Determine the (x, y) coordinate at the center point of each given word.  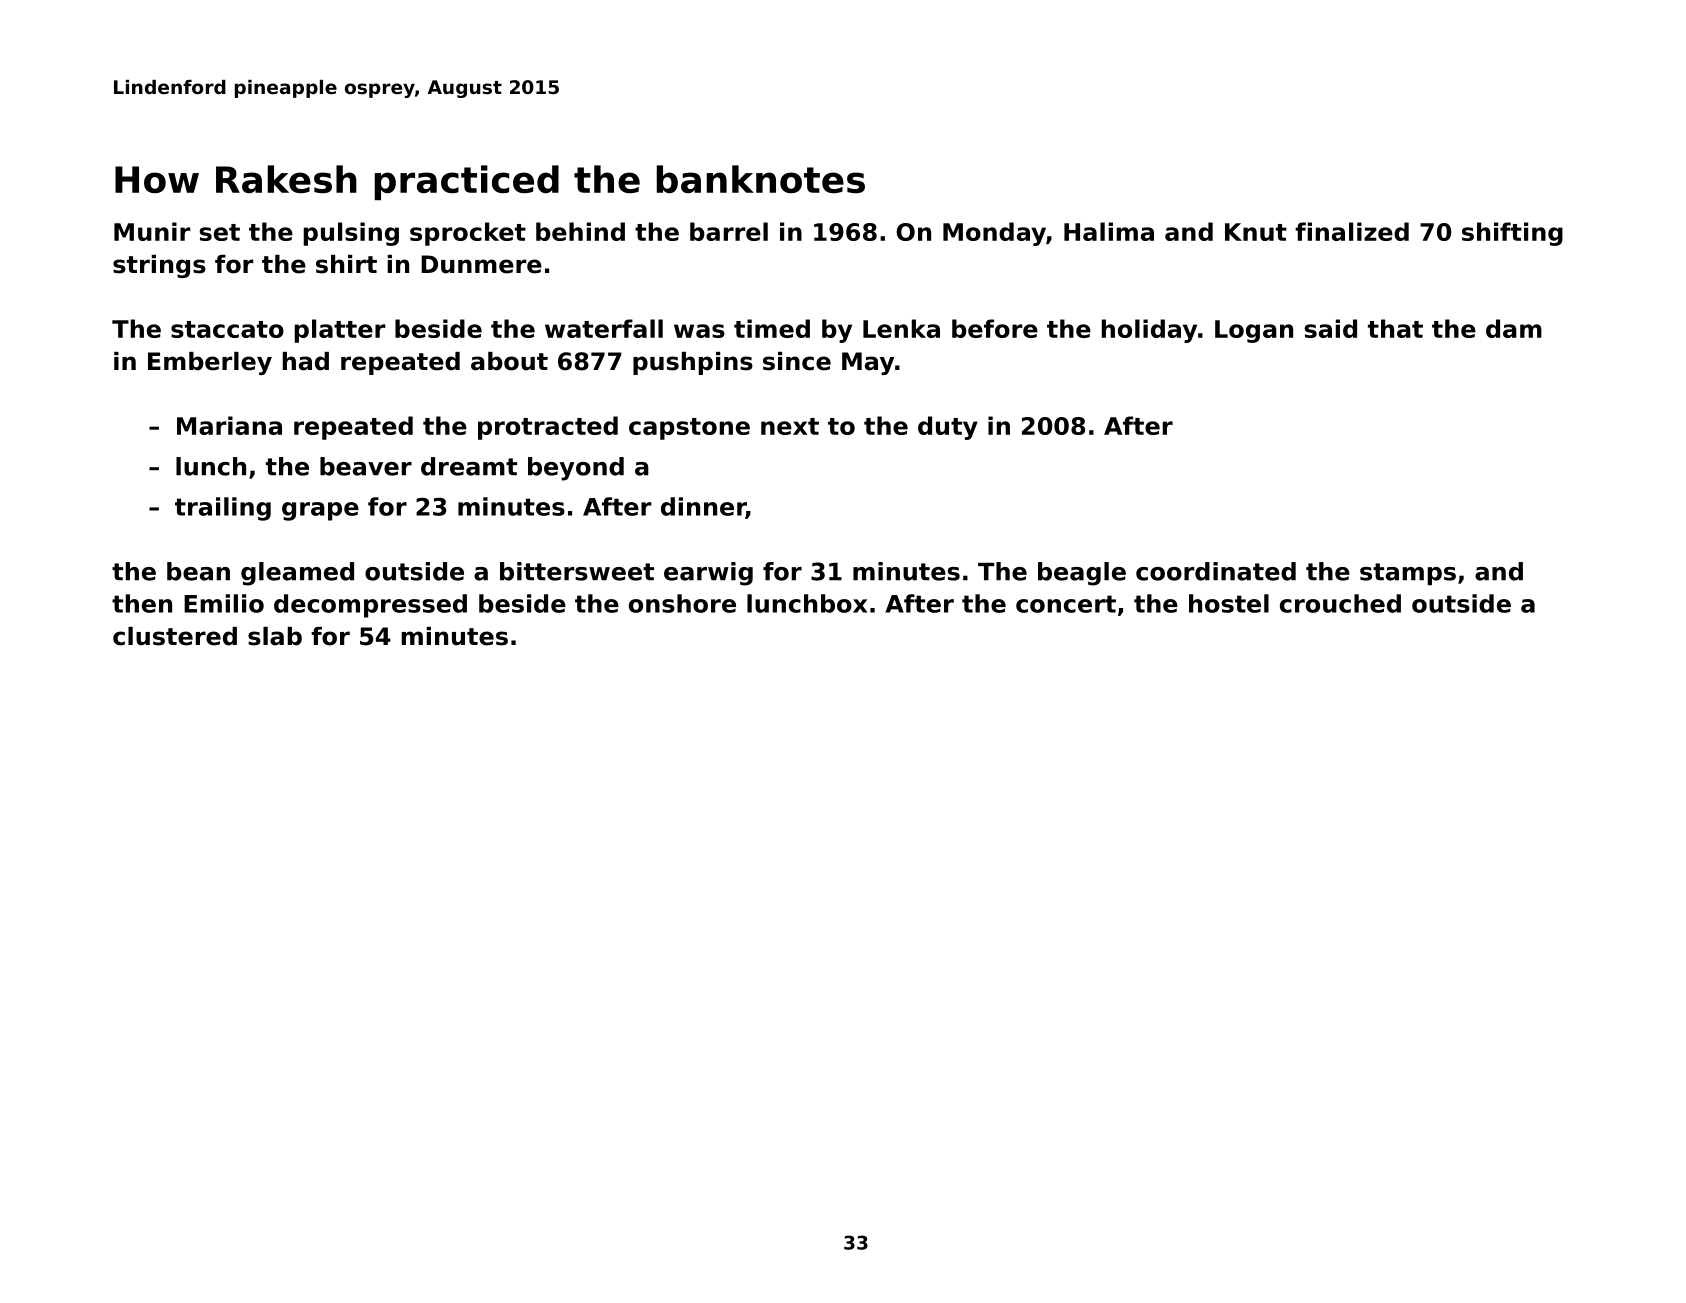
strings (159, 266)
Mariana (229, 425)
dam (1514, 328)
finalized (1352, 231)
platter (340, 331)
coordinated (1216, 571)
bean (198, 571)
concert (1066, 604)
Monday (994, 234)
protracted (548, 428)
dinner (703, 507)
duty (948, 428)
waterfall (604, 328)
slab (275, 636)
